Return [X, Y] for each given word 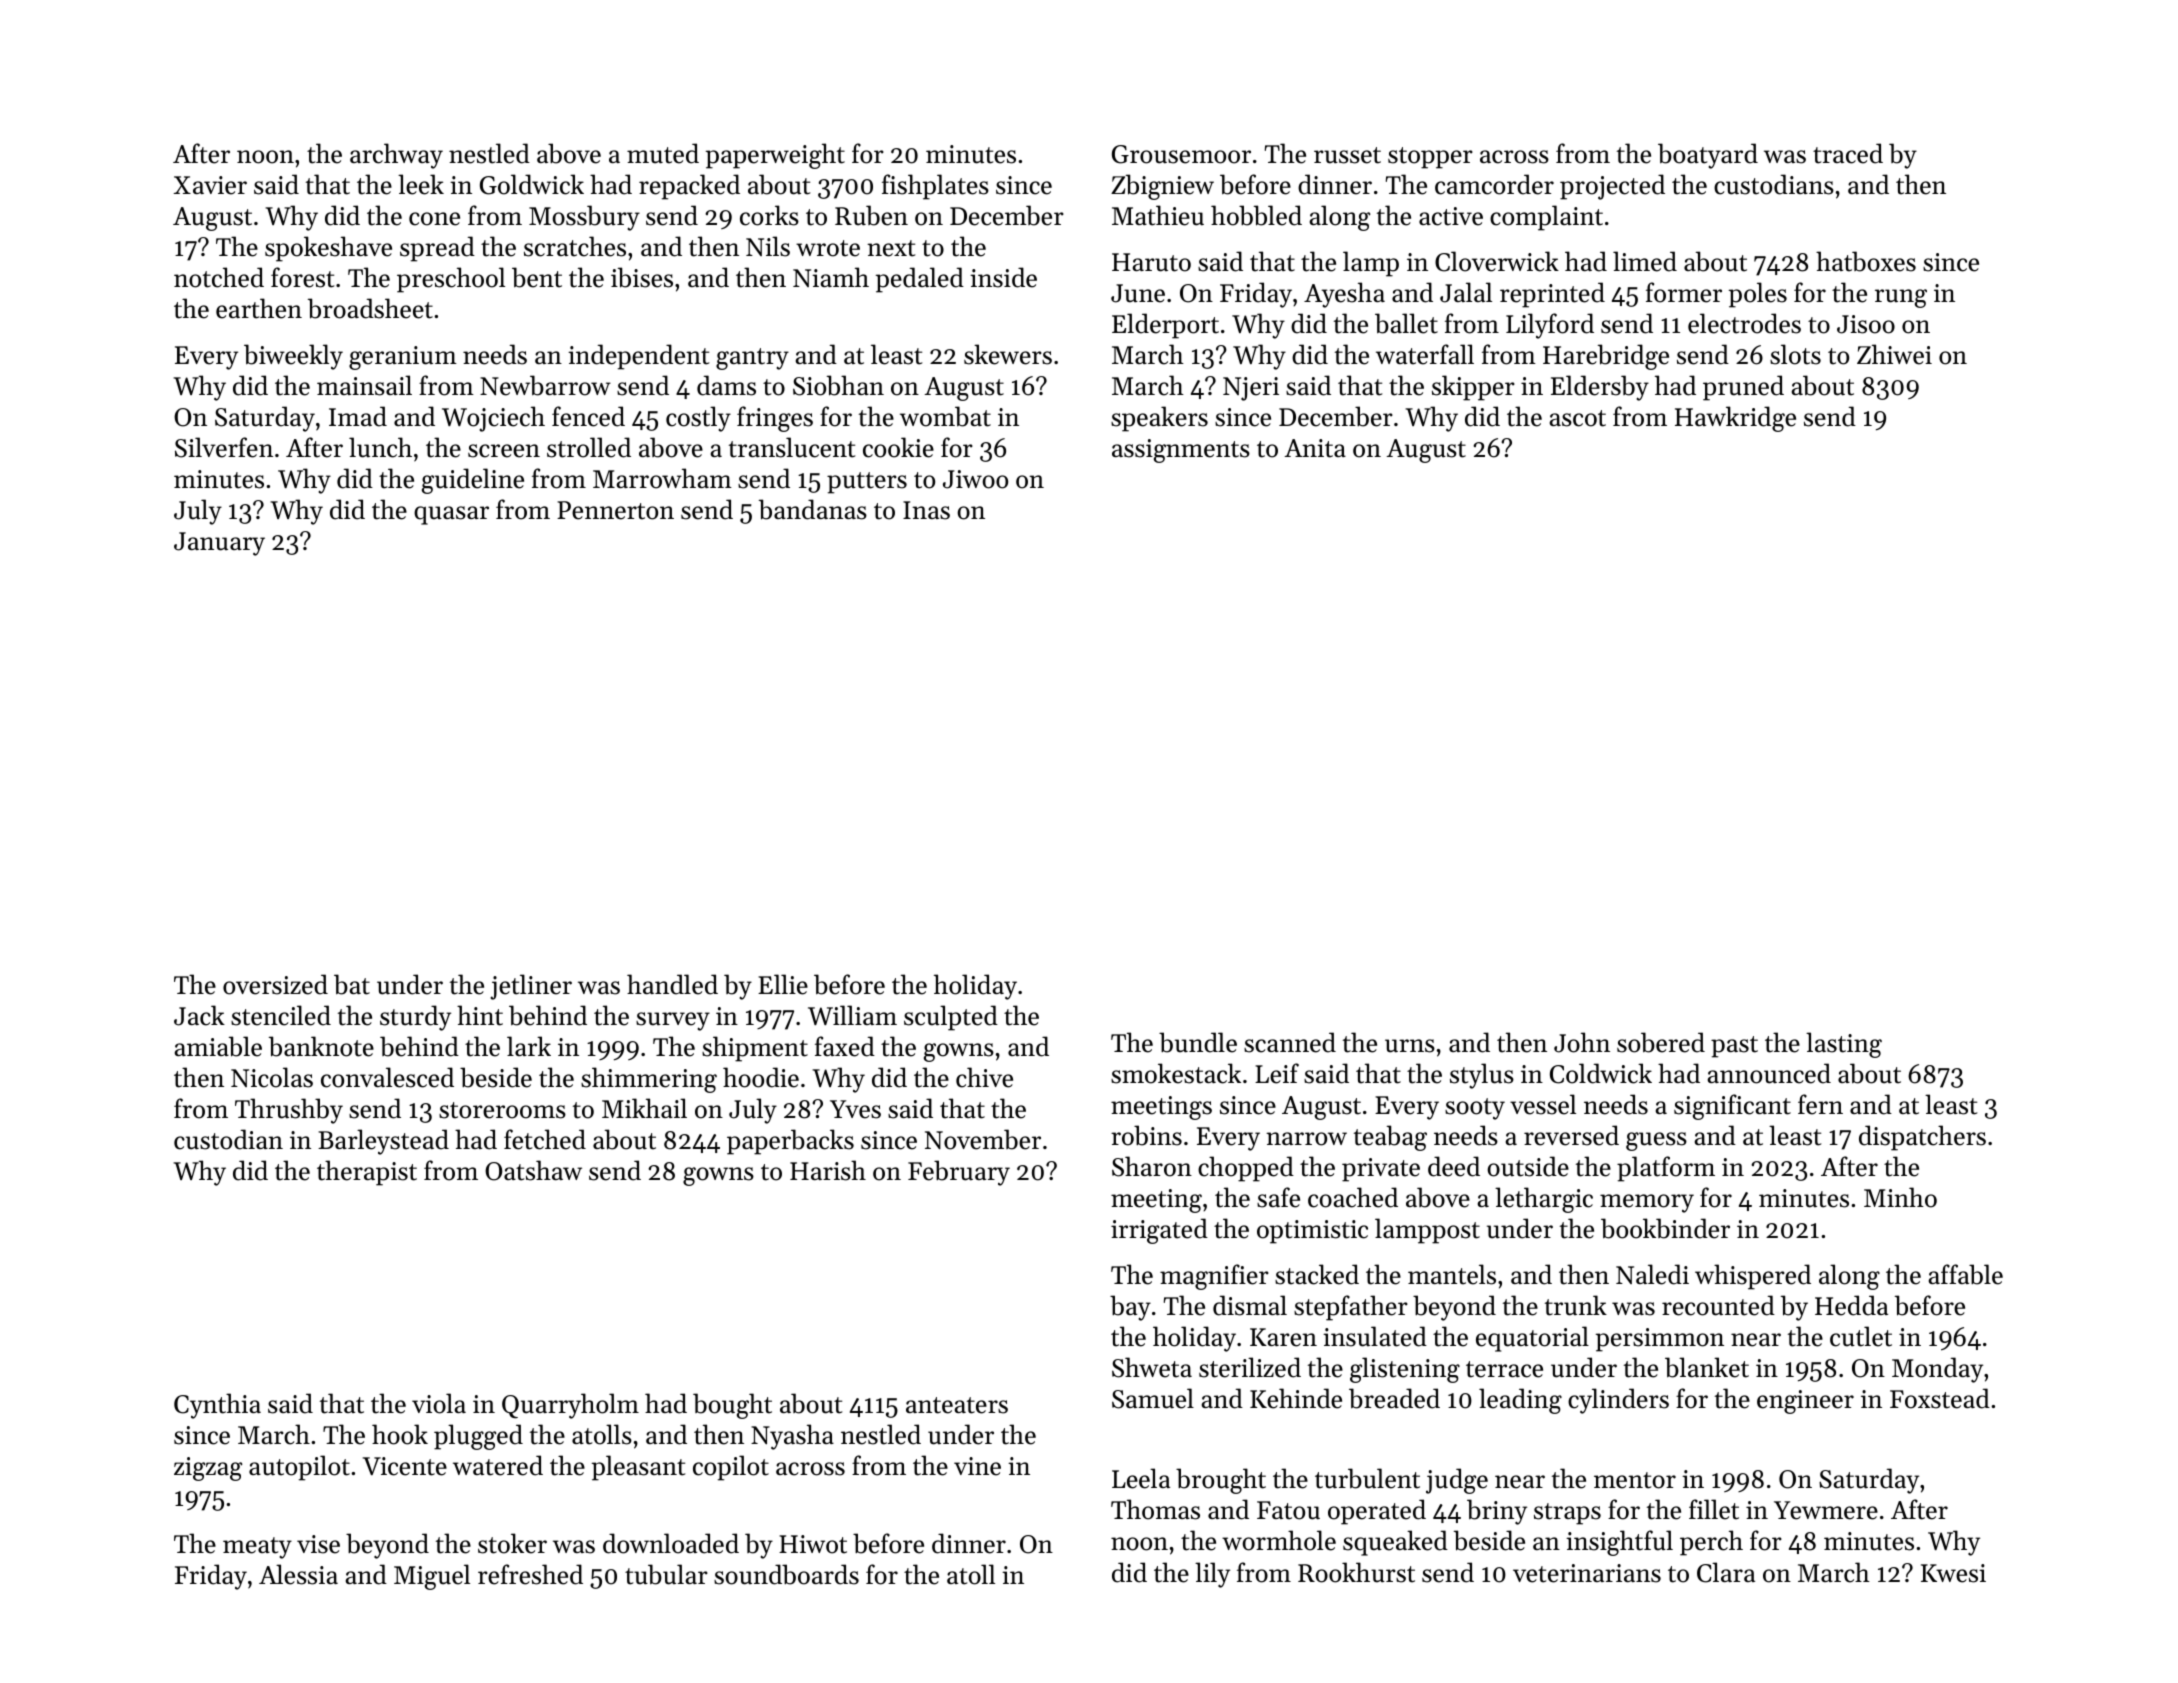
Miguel [432, 1577]
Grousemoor [1181, 154]
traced [1848, 153]
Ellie [783, 984]
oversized [275, 984]
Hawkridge [1735, 419]
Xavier [210, 185]
